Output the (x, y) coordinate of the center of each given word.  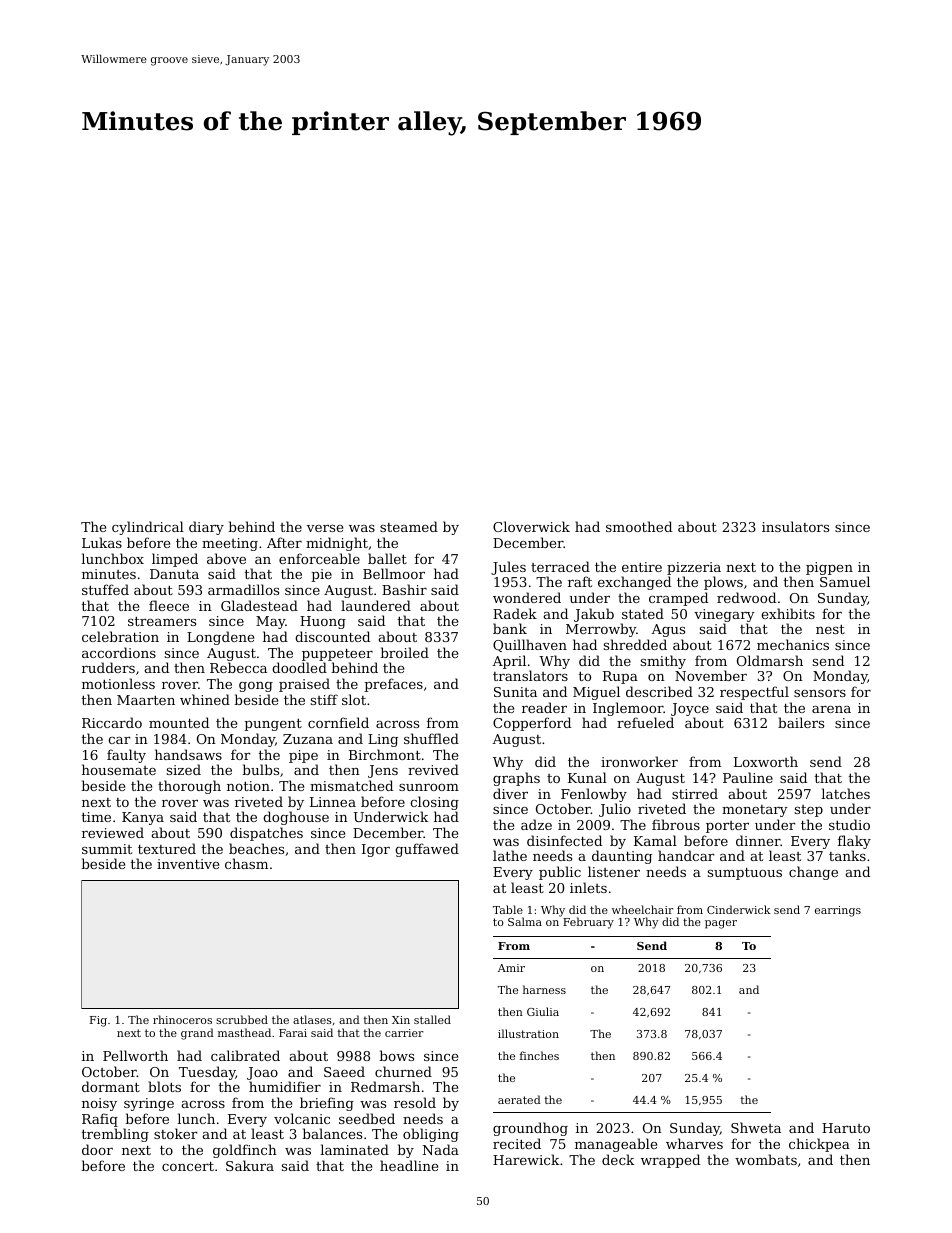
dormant (111, 1086)
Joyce (690, 709)
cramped (678, 599)
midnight (337, 544)
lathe (510, 855)
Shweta (756, 1127)
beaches (256, 848)
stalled (432, 1019)
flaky (854, 842)
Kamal (655, 840)
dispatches (266, 834)
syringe (149, 1104)
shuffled (431, 738)
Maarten (146, 700)
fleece (169, 605)
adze (536, 824)
